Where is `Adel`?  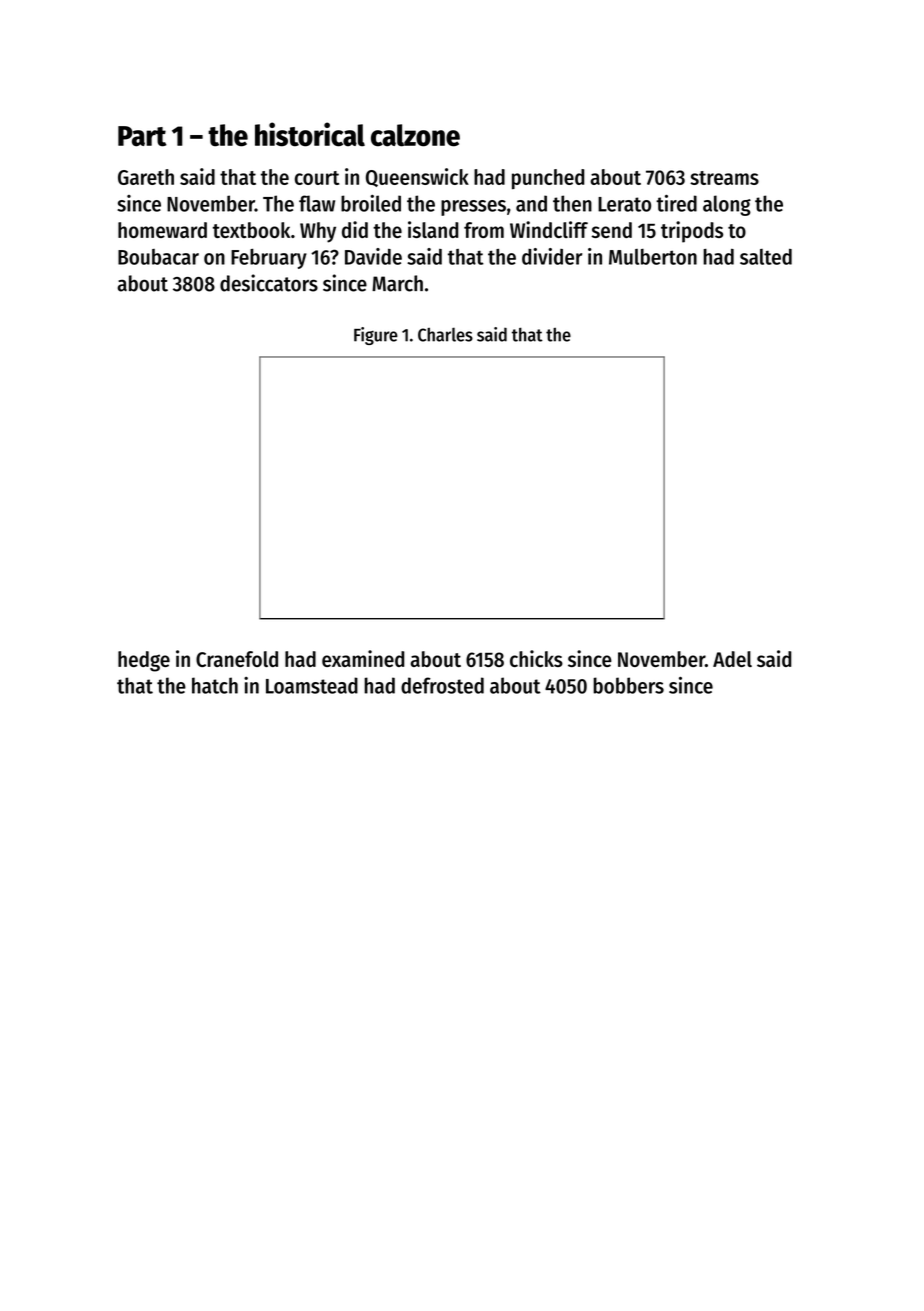 Adel is located at coordinates (732, 659).
